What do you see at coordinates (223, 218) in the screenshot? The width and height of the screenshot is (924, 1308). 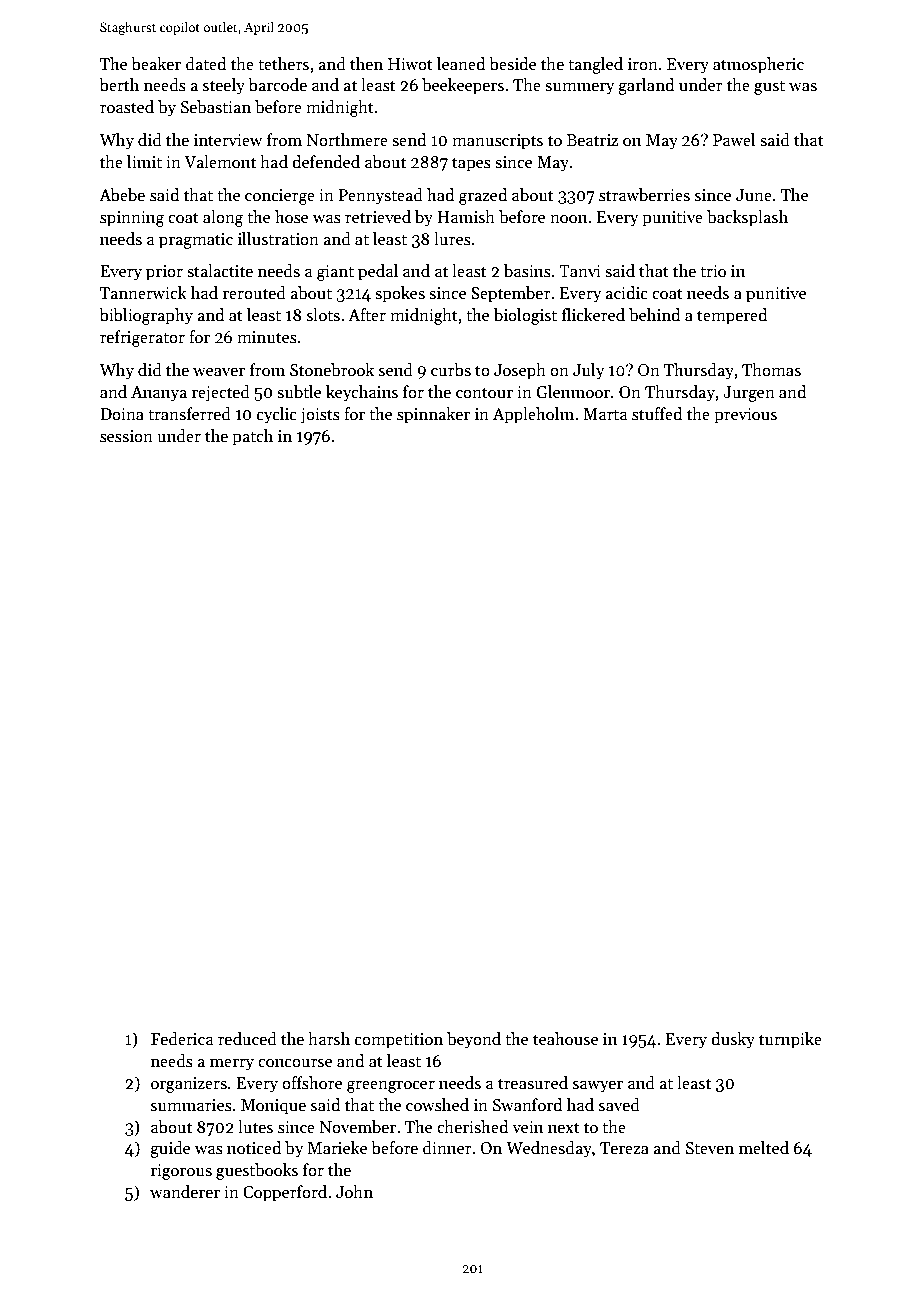 I see `along` at bounding box center [223, 218].
